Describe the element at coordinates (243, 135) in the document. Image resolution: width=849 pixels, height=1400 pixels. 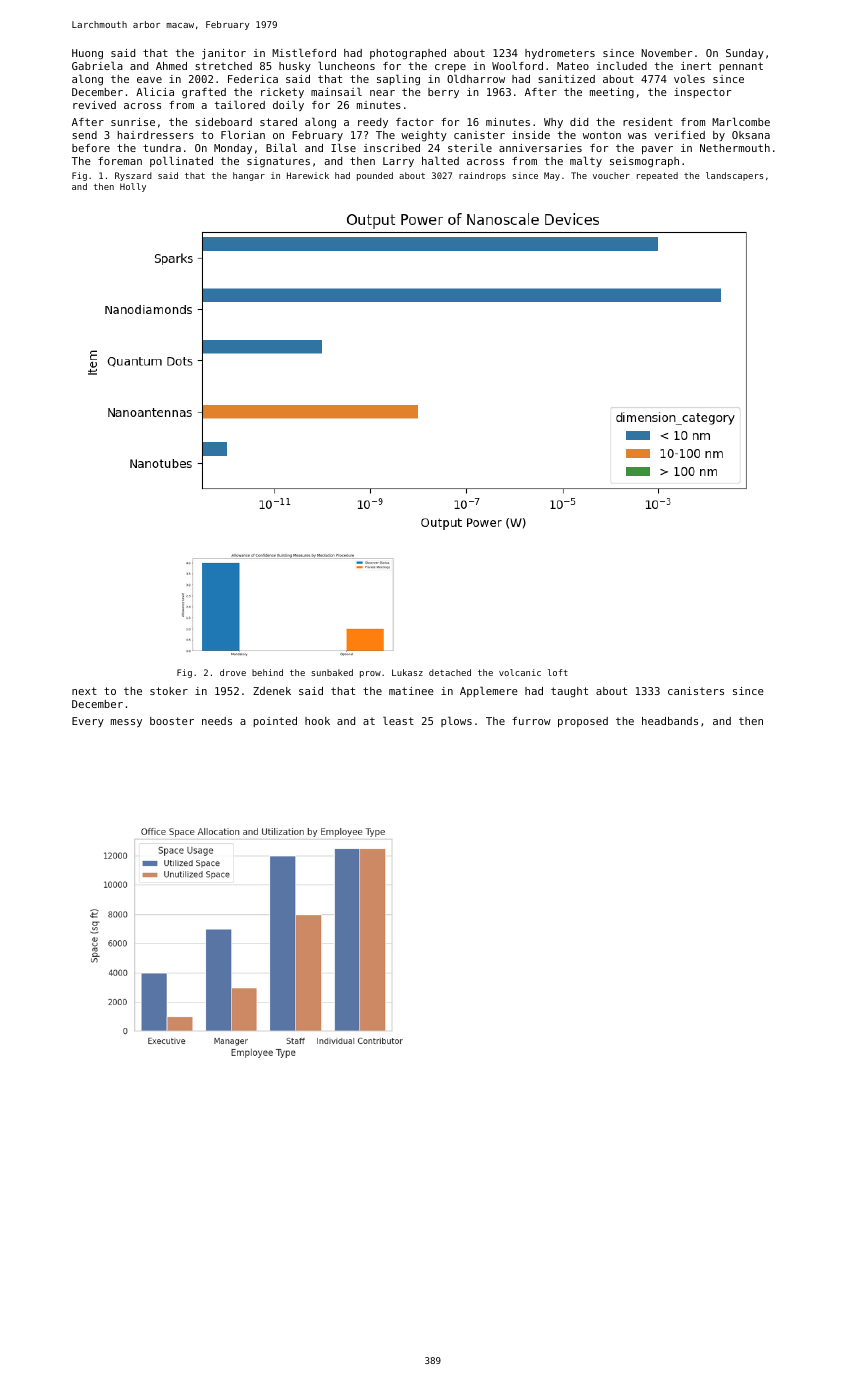
I see `Florian` at that location.
